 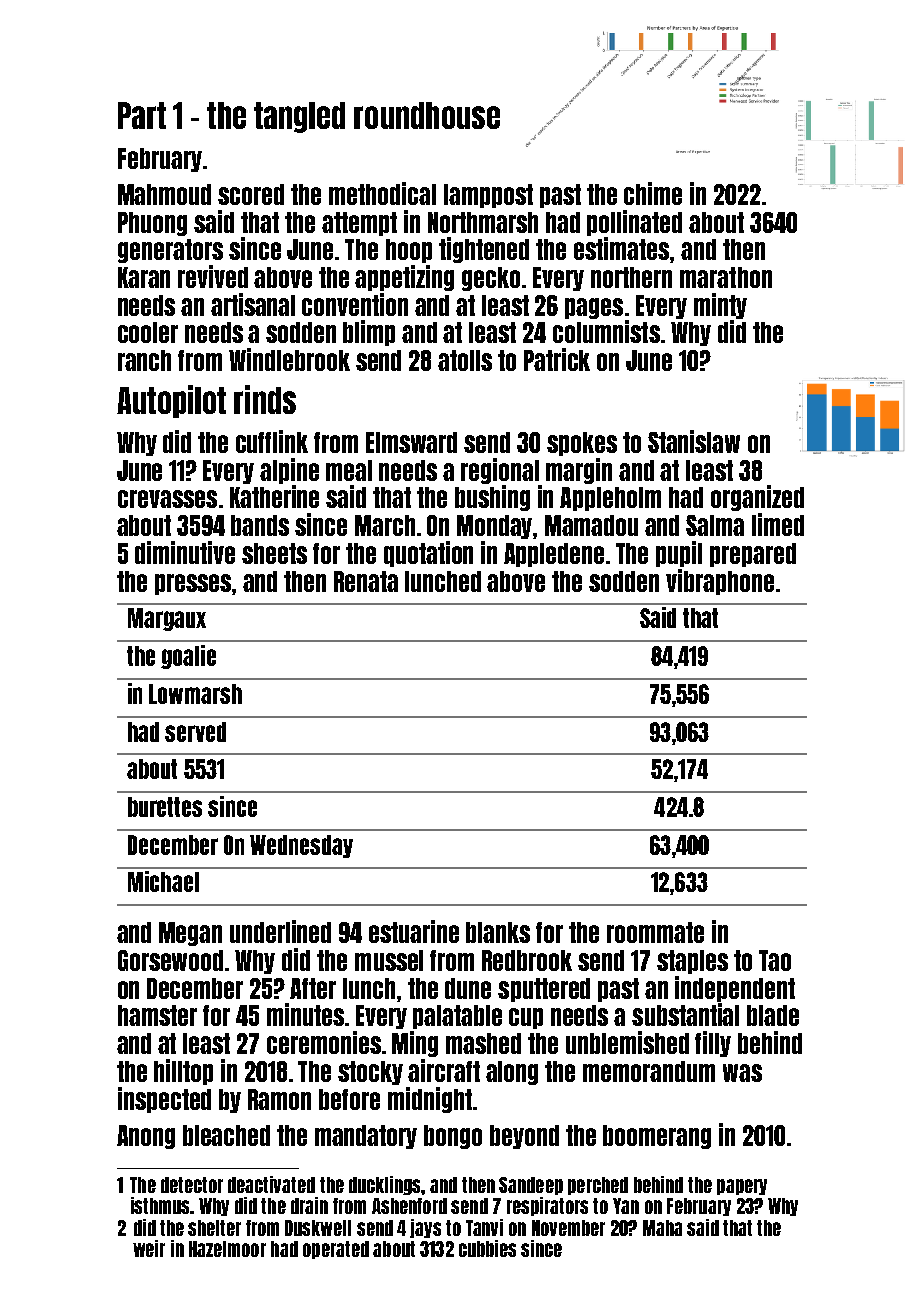 What do you see at coordinates (488, 196) in the screenshot?
I see `lamppost` at bounding box center [488, 196].
